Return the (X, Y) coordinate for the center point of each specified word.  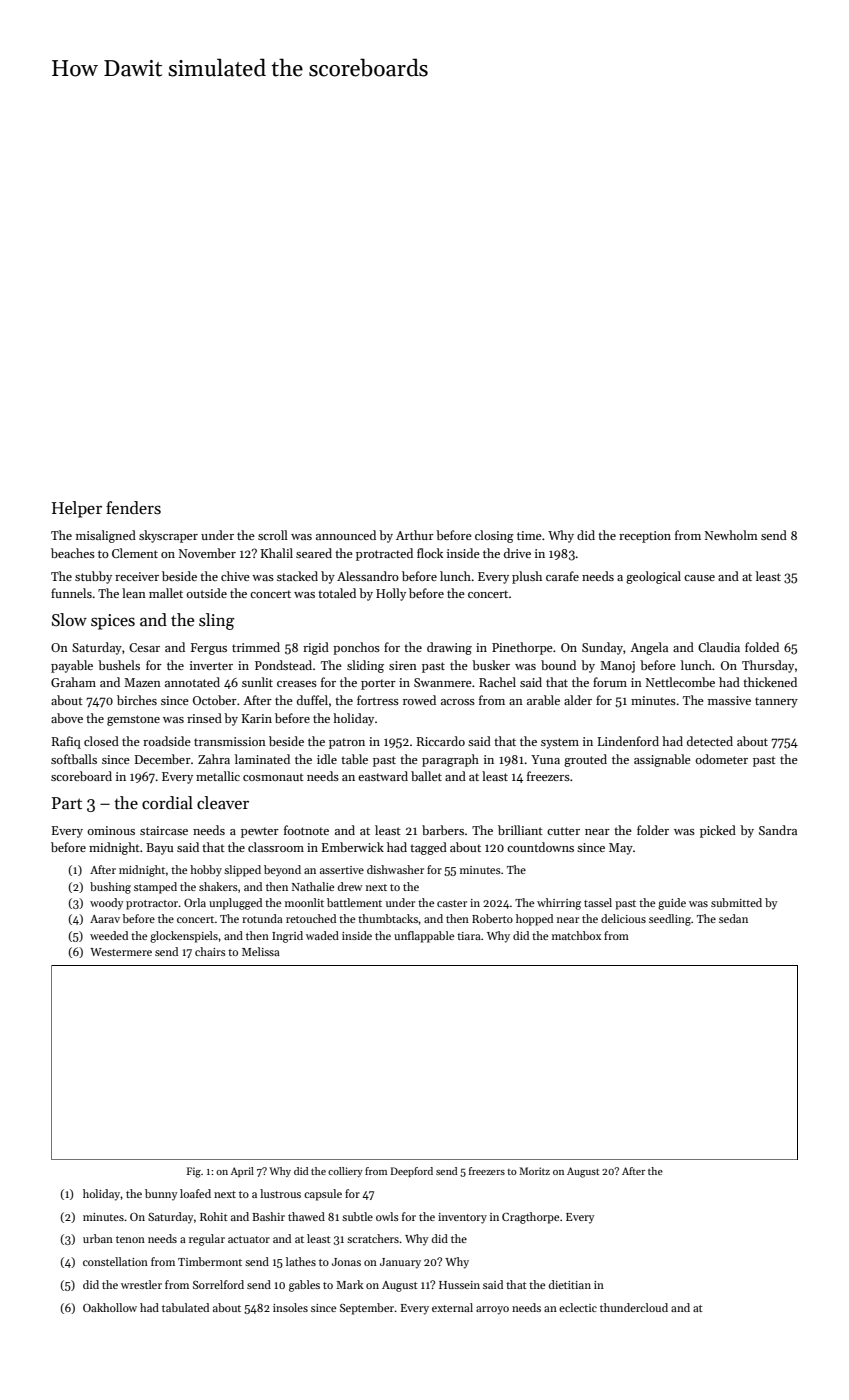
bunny (161, 1195)
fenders (133, 508)
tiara (469, 936)
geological (653, 577)
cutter (563, 831)
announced (346, 535)
